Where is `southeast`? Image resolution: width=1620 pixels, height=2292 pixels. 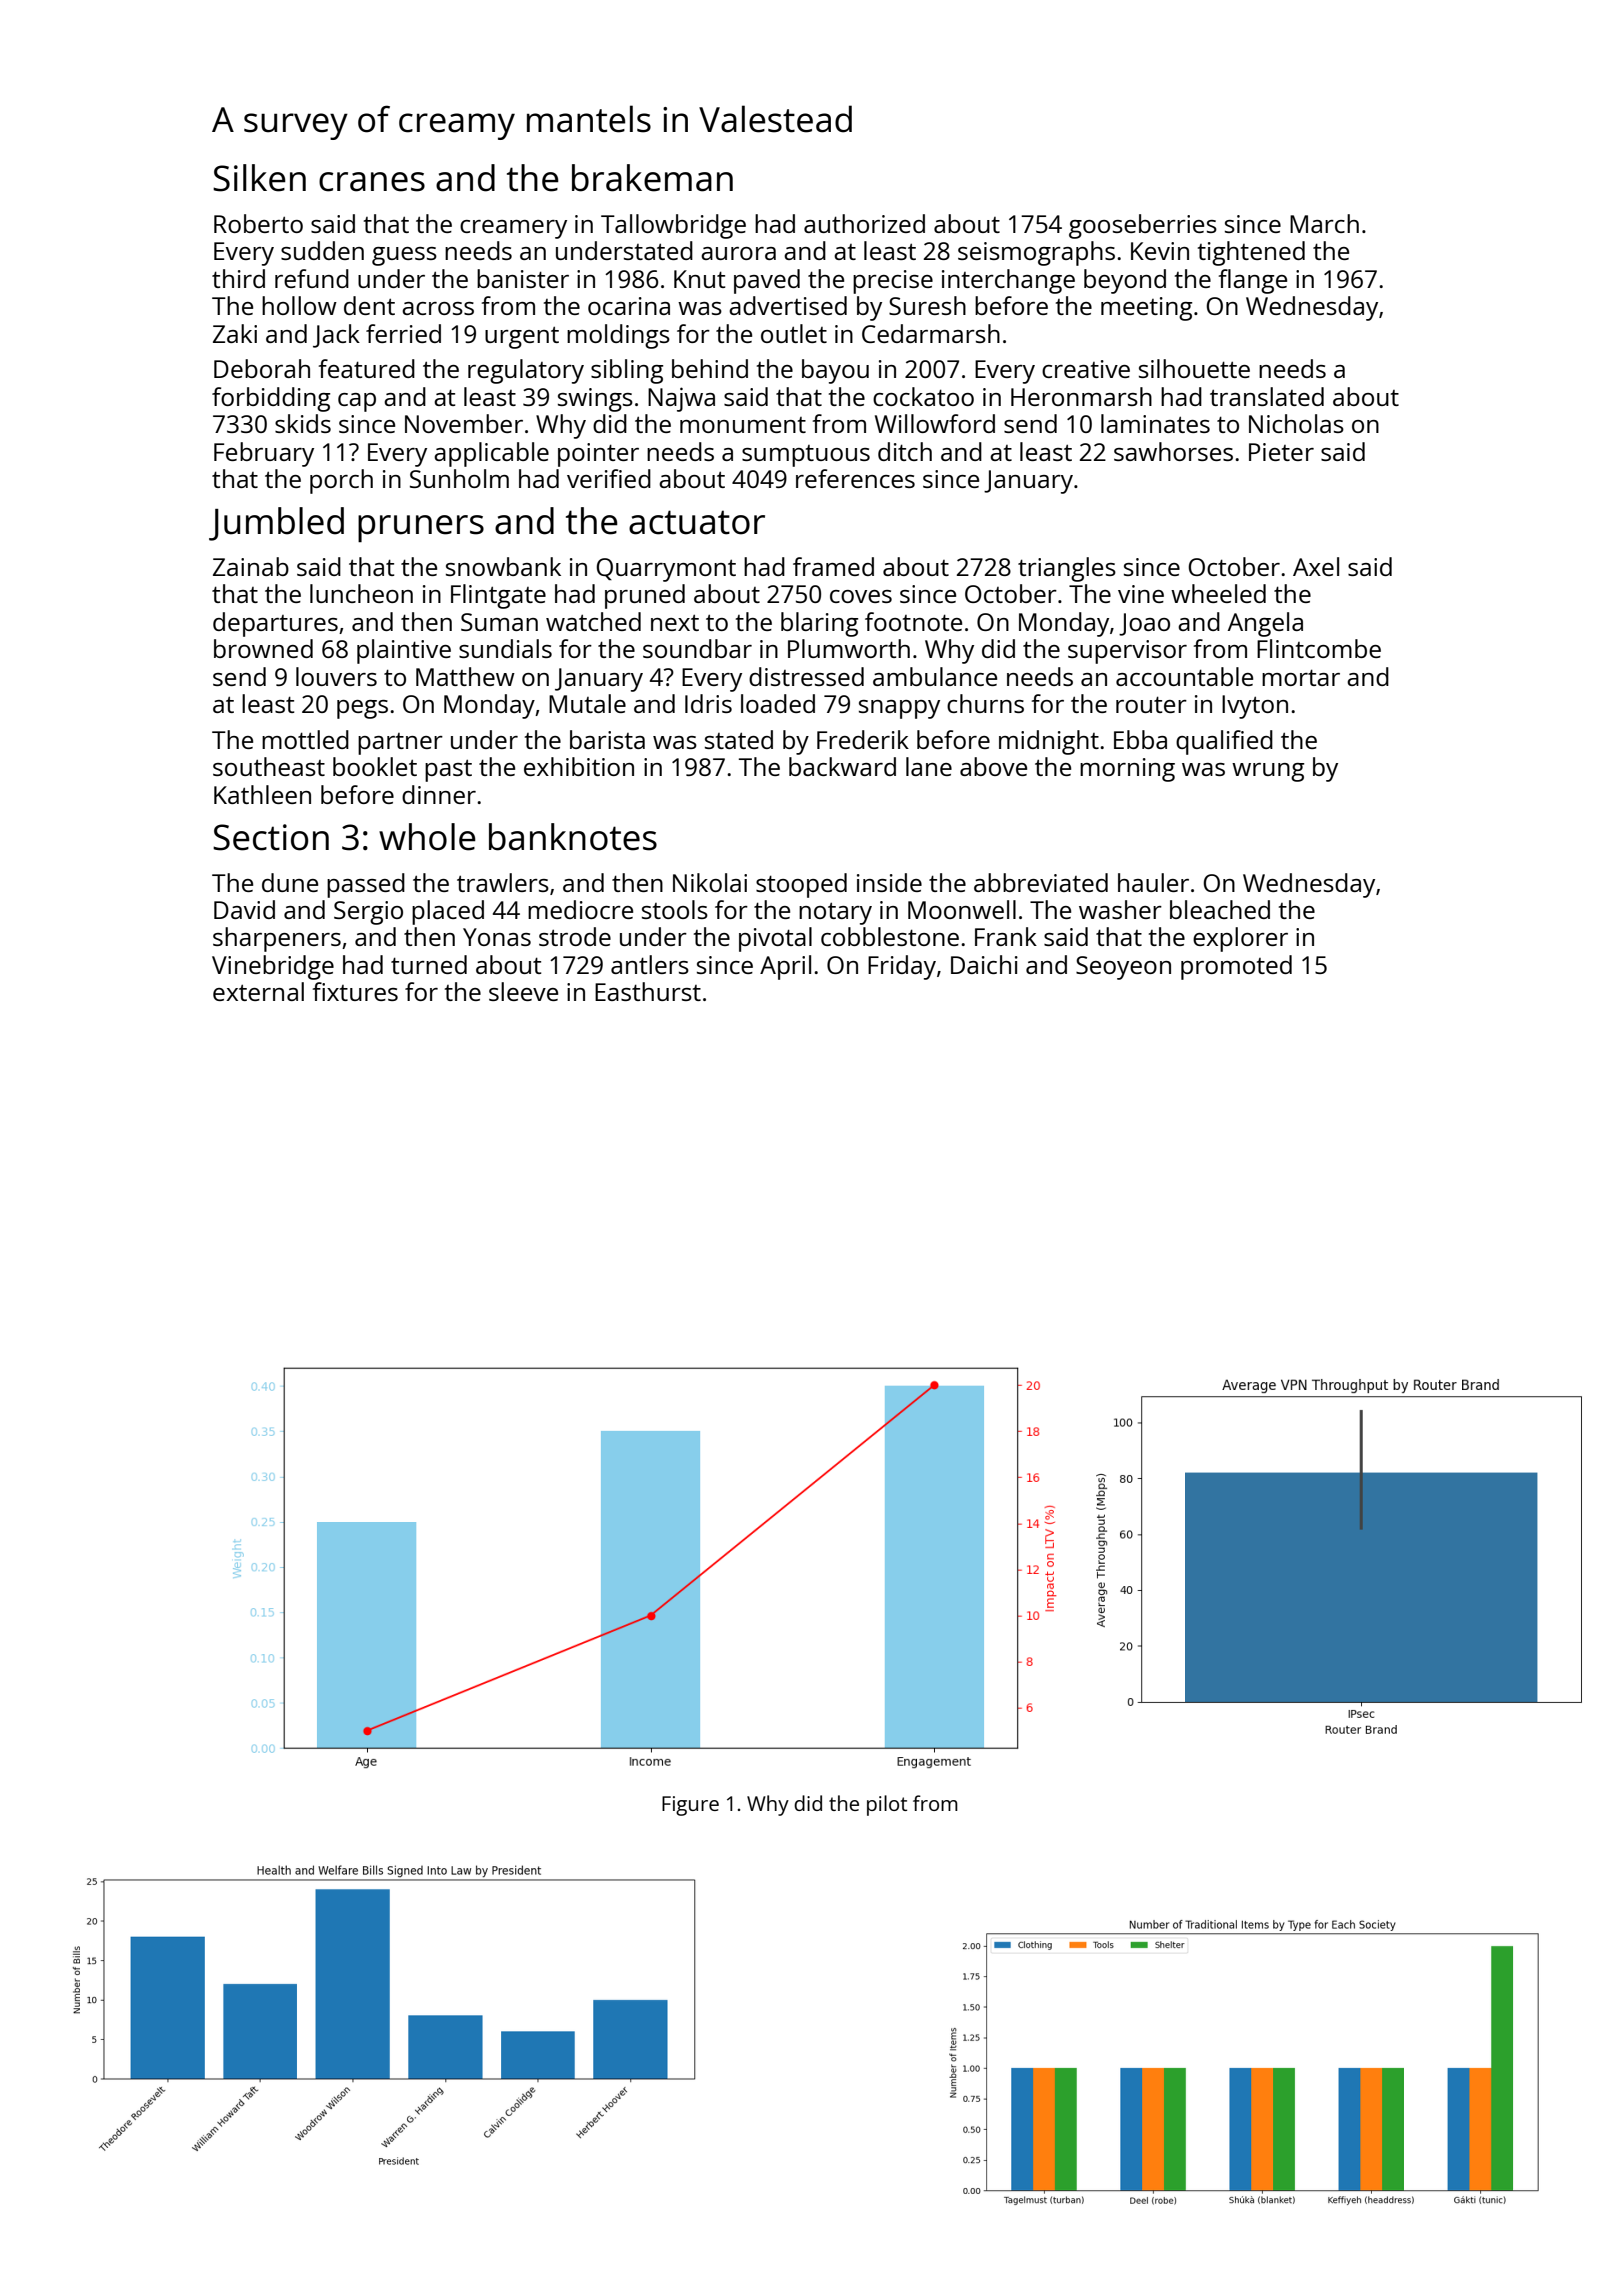 southeast is located at coordinates (269, 766).
